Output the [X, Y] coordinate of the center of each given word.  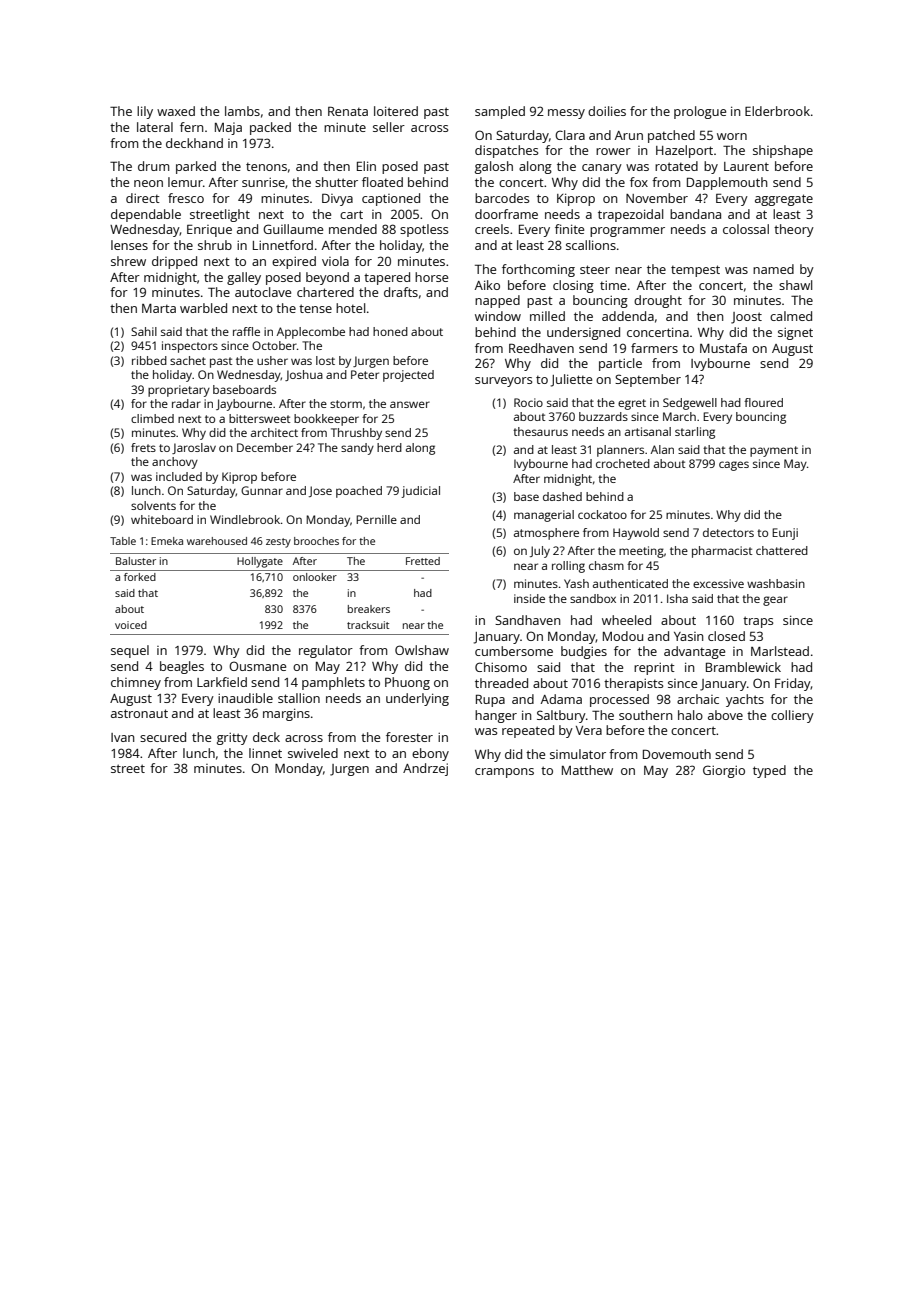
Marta [159, 308]
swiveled [313, 753]
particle [620, 364]
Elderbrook [777, 111]
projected [408, 376]
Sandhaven [527, 620]
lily [145, 112]
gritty [232, 739]
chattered [782, 550]
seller [389, 127]
